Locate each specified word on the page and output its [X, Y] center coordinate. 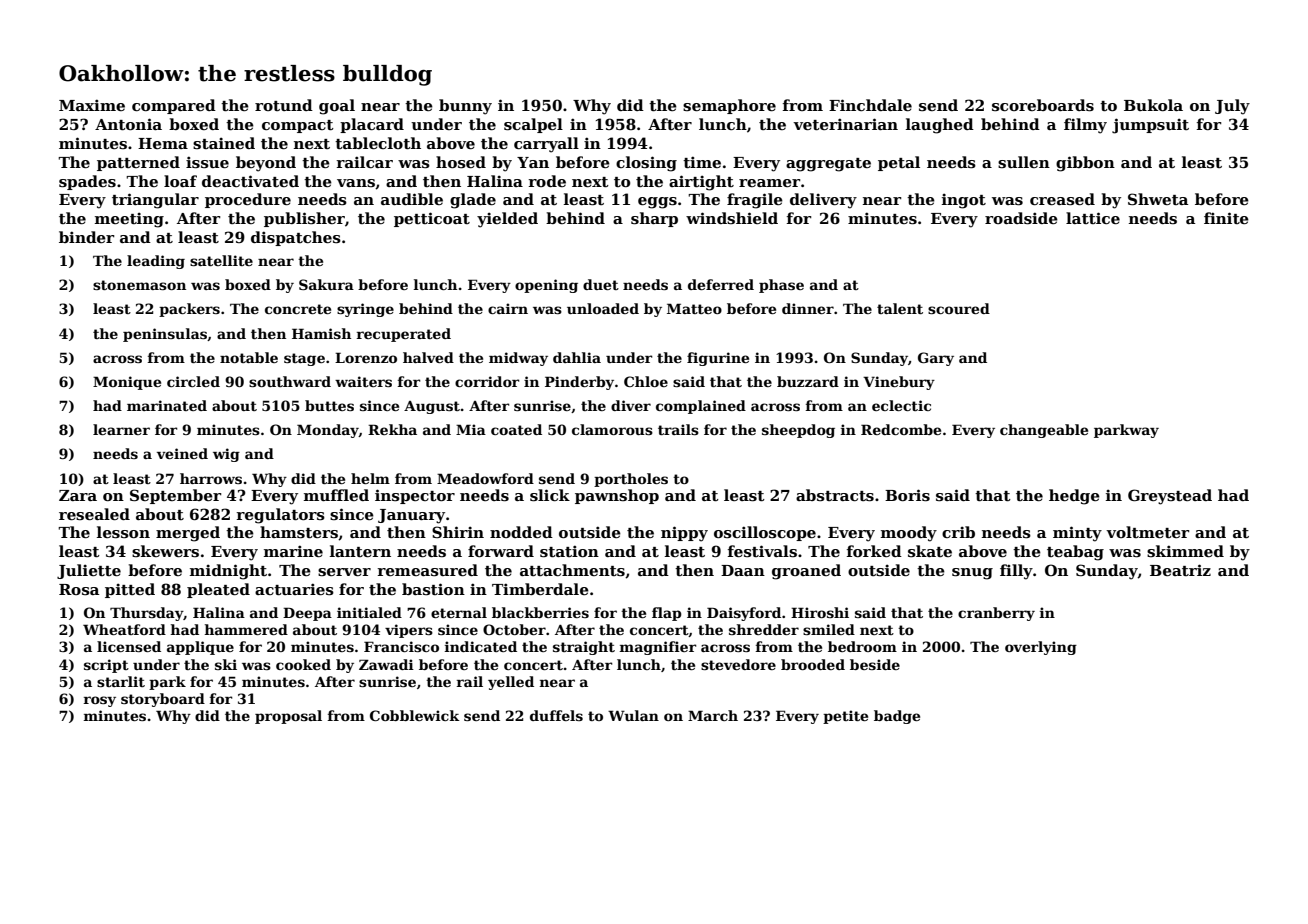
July [1232, 107]
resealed [94, 514]
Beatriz [1180, 570]
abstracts [835, 495]
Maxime [92, 105]
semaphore [729, 106]
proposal [288, 717]
